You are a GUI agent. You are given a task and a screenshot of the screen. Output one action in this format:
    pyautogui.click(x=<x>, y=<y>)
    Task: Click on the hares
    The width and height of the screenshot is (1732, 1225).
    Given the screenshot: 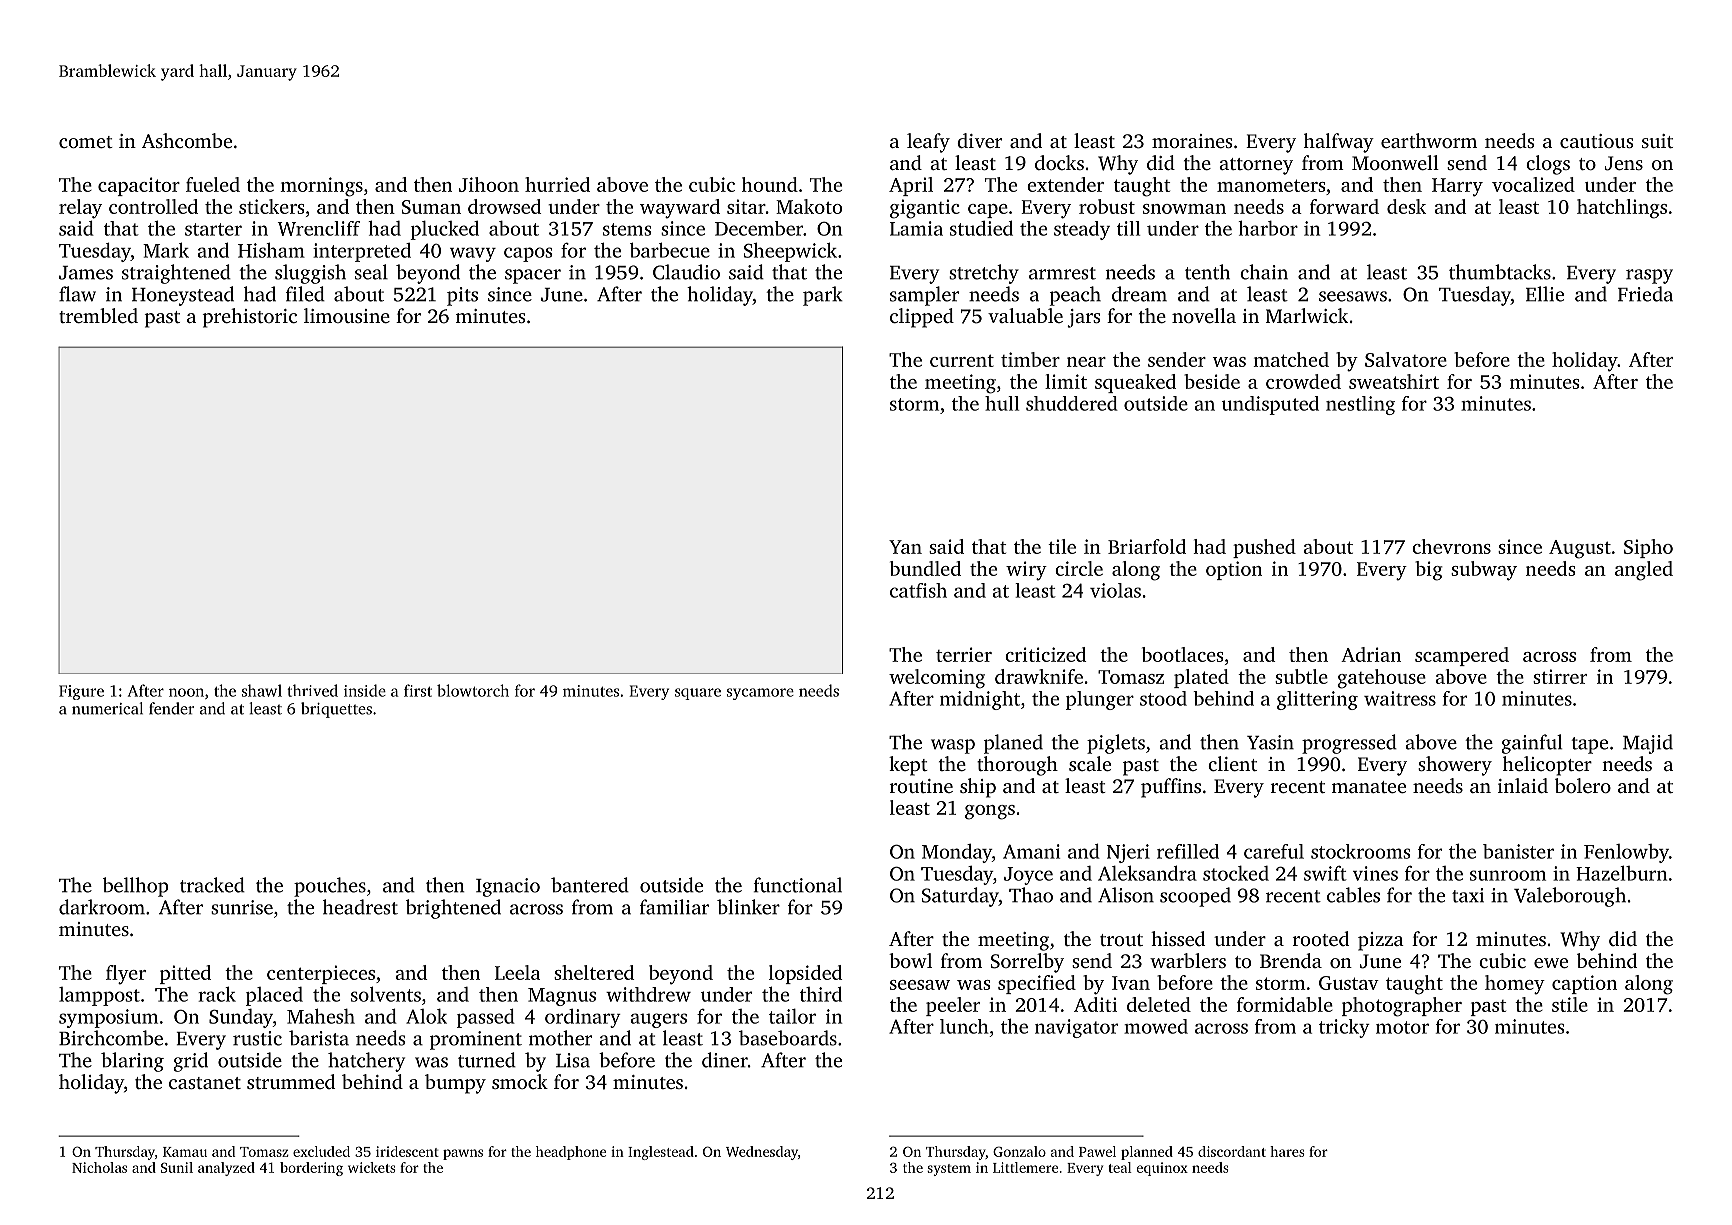 What is the action you would take?
    pyautogui.click(x=1287, y=1151)
